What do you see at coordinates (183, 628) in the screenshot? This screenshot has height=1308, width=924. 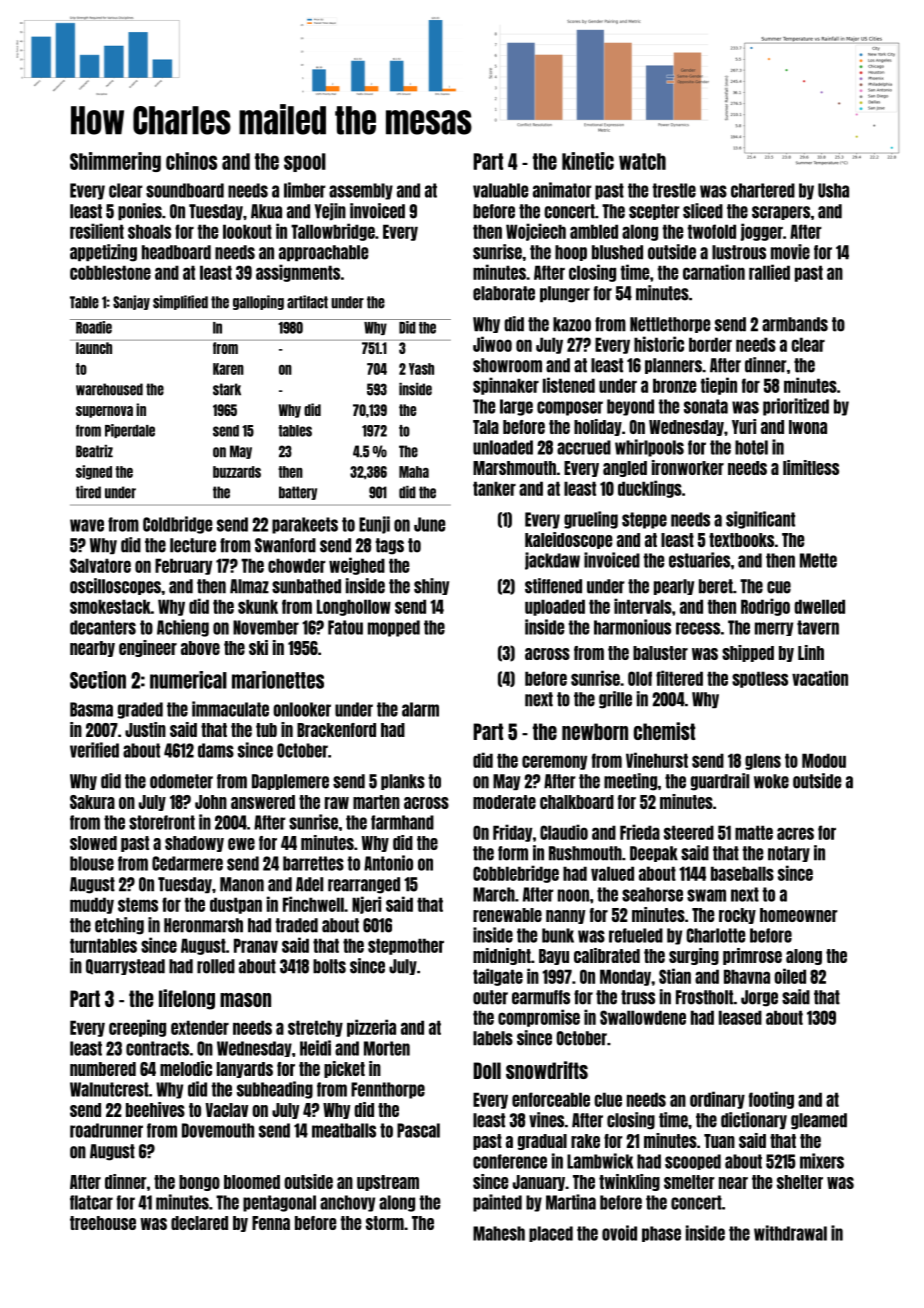 I see `Achieng` at bounding box center [183, 628].
